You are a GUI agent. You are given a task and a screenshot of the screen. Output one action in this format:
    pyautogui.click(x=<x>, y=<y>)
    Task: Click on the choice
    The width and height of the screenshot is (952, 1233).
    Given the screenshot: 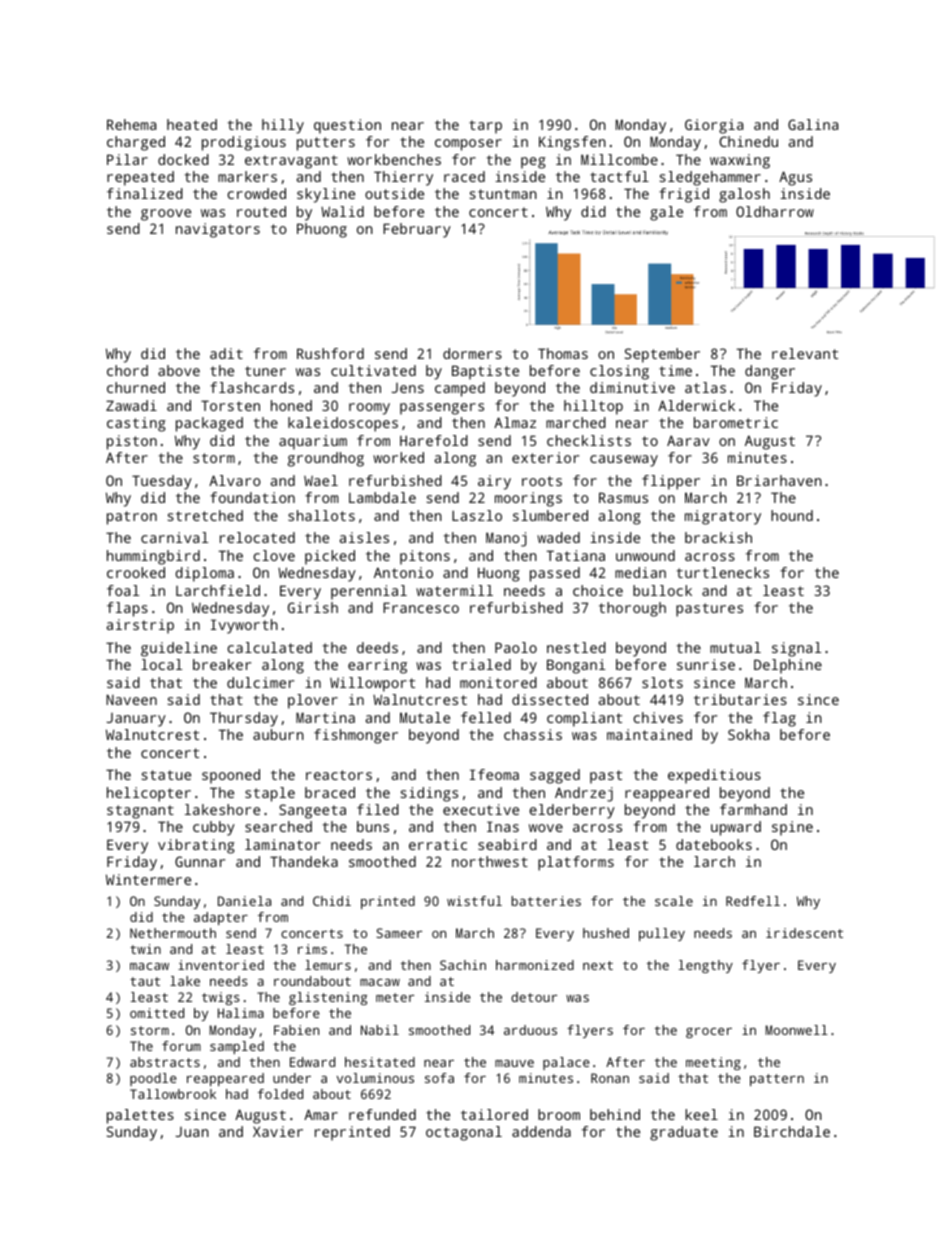 What is the action you would take?
    pyautogui.click(x=598, y=590)
